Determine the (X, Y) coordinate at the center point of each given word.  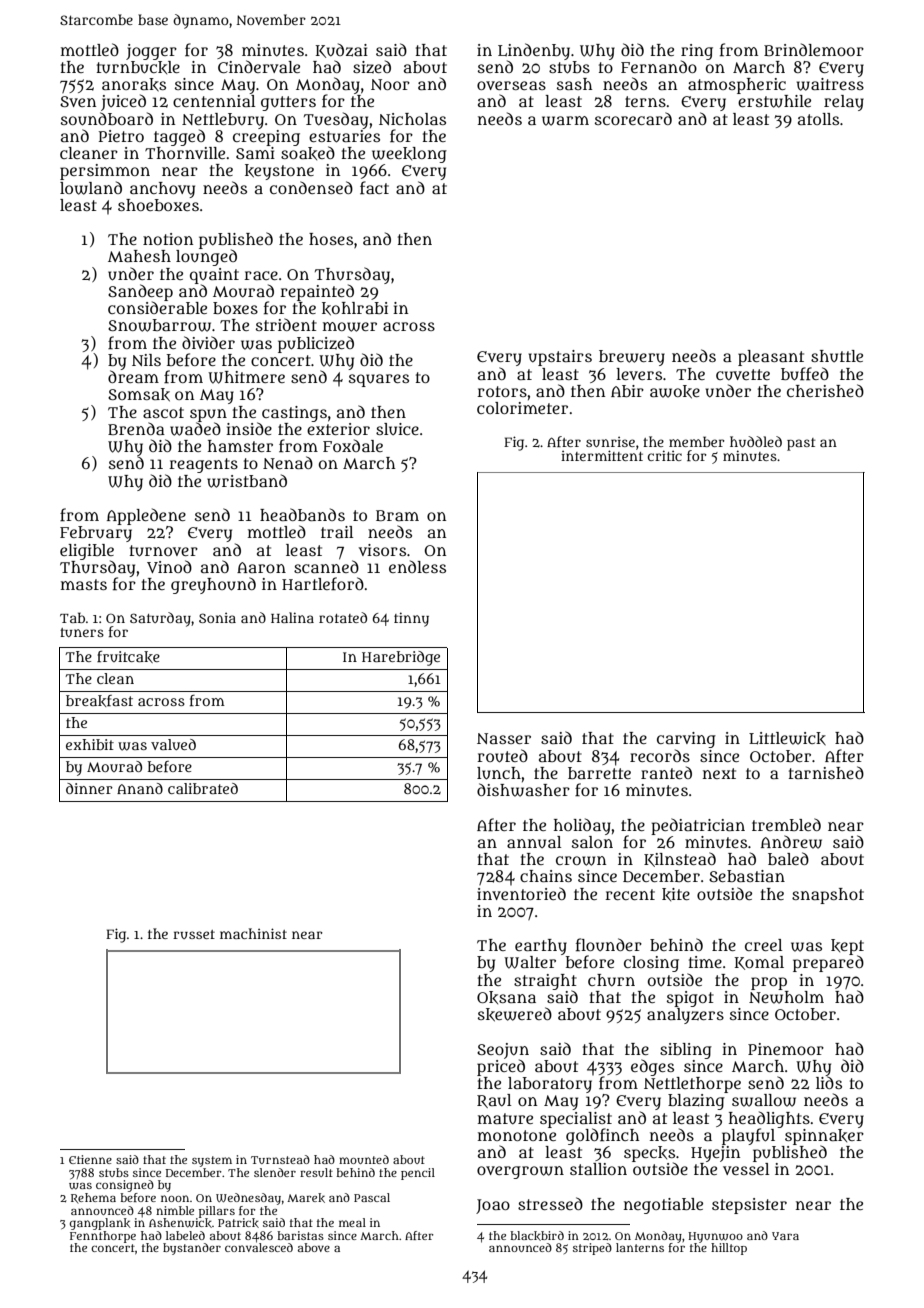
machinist (253, 933)
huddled (756, 441)
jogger (151, 52)
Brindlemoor (814, 49)
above (314, 1247)
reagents (203, 465)
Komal (759, 963)
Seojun (503, 1051)
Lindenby (534, 51)
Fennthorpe (103, 1237)
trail (337, 532)
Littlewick (787, 739)
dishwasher (523, 790)
